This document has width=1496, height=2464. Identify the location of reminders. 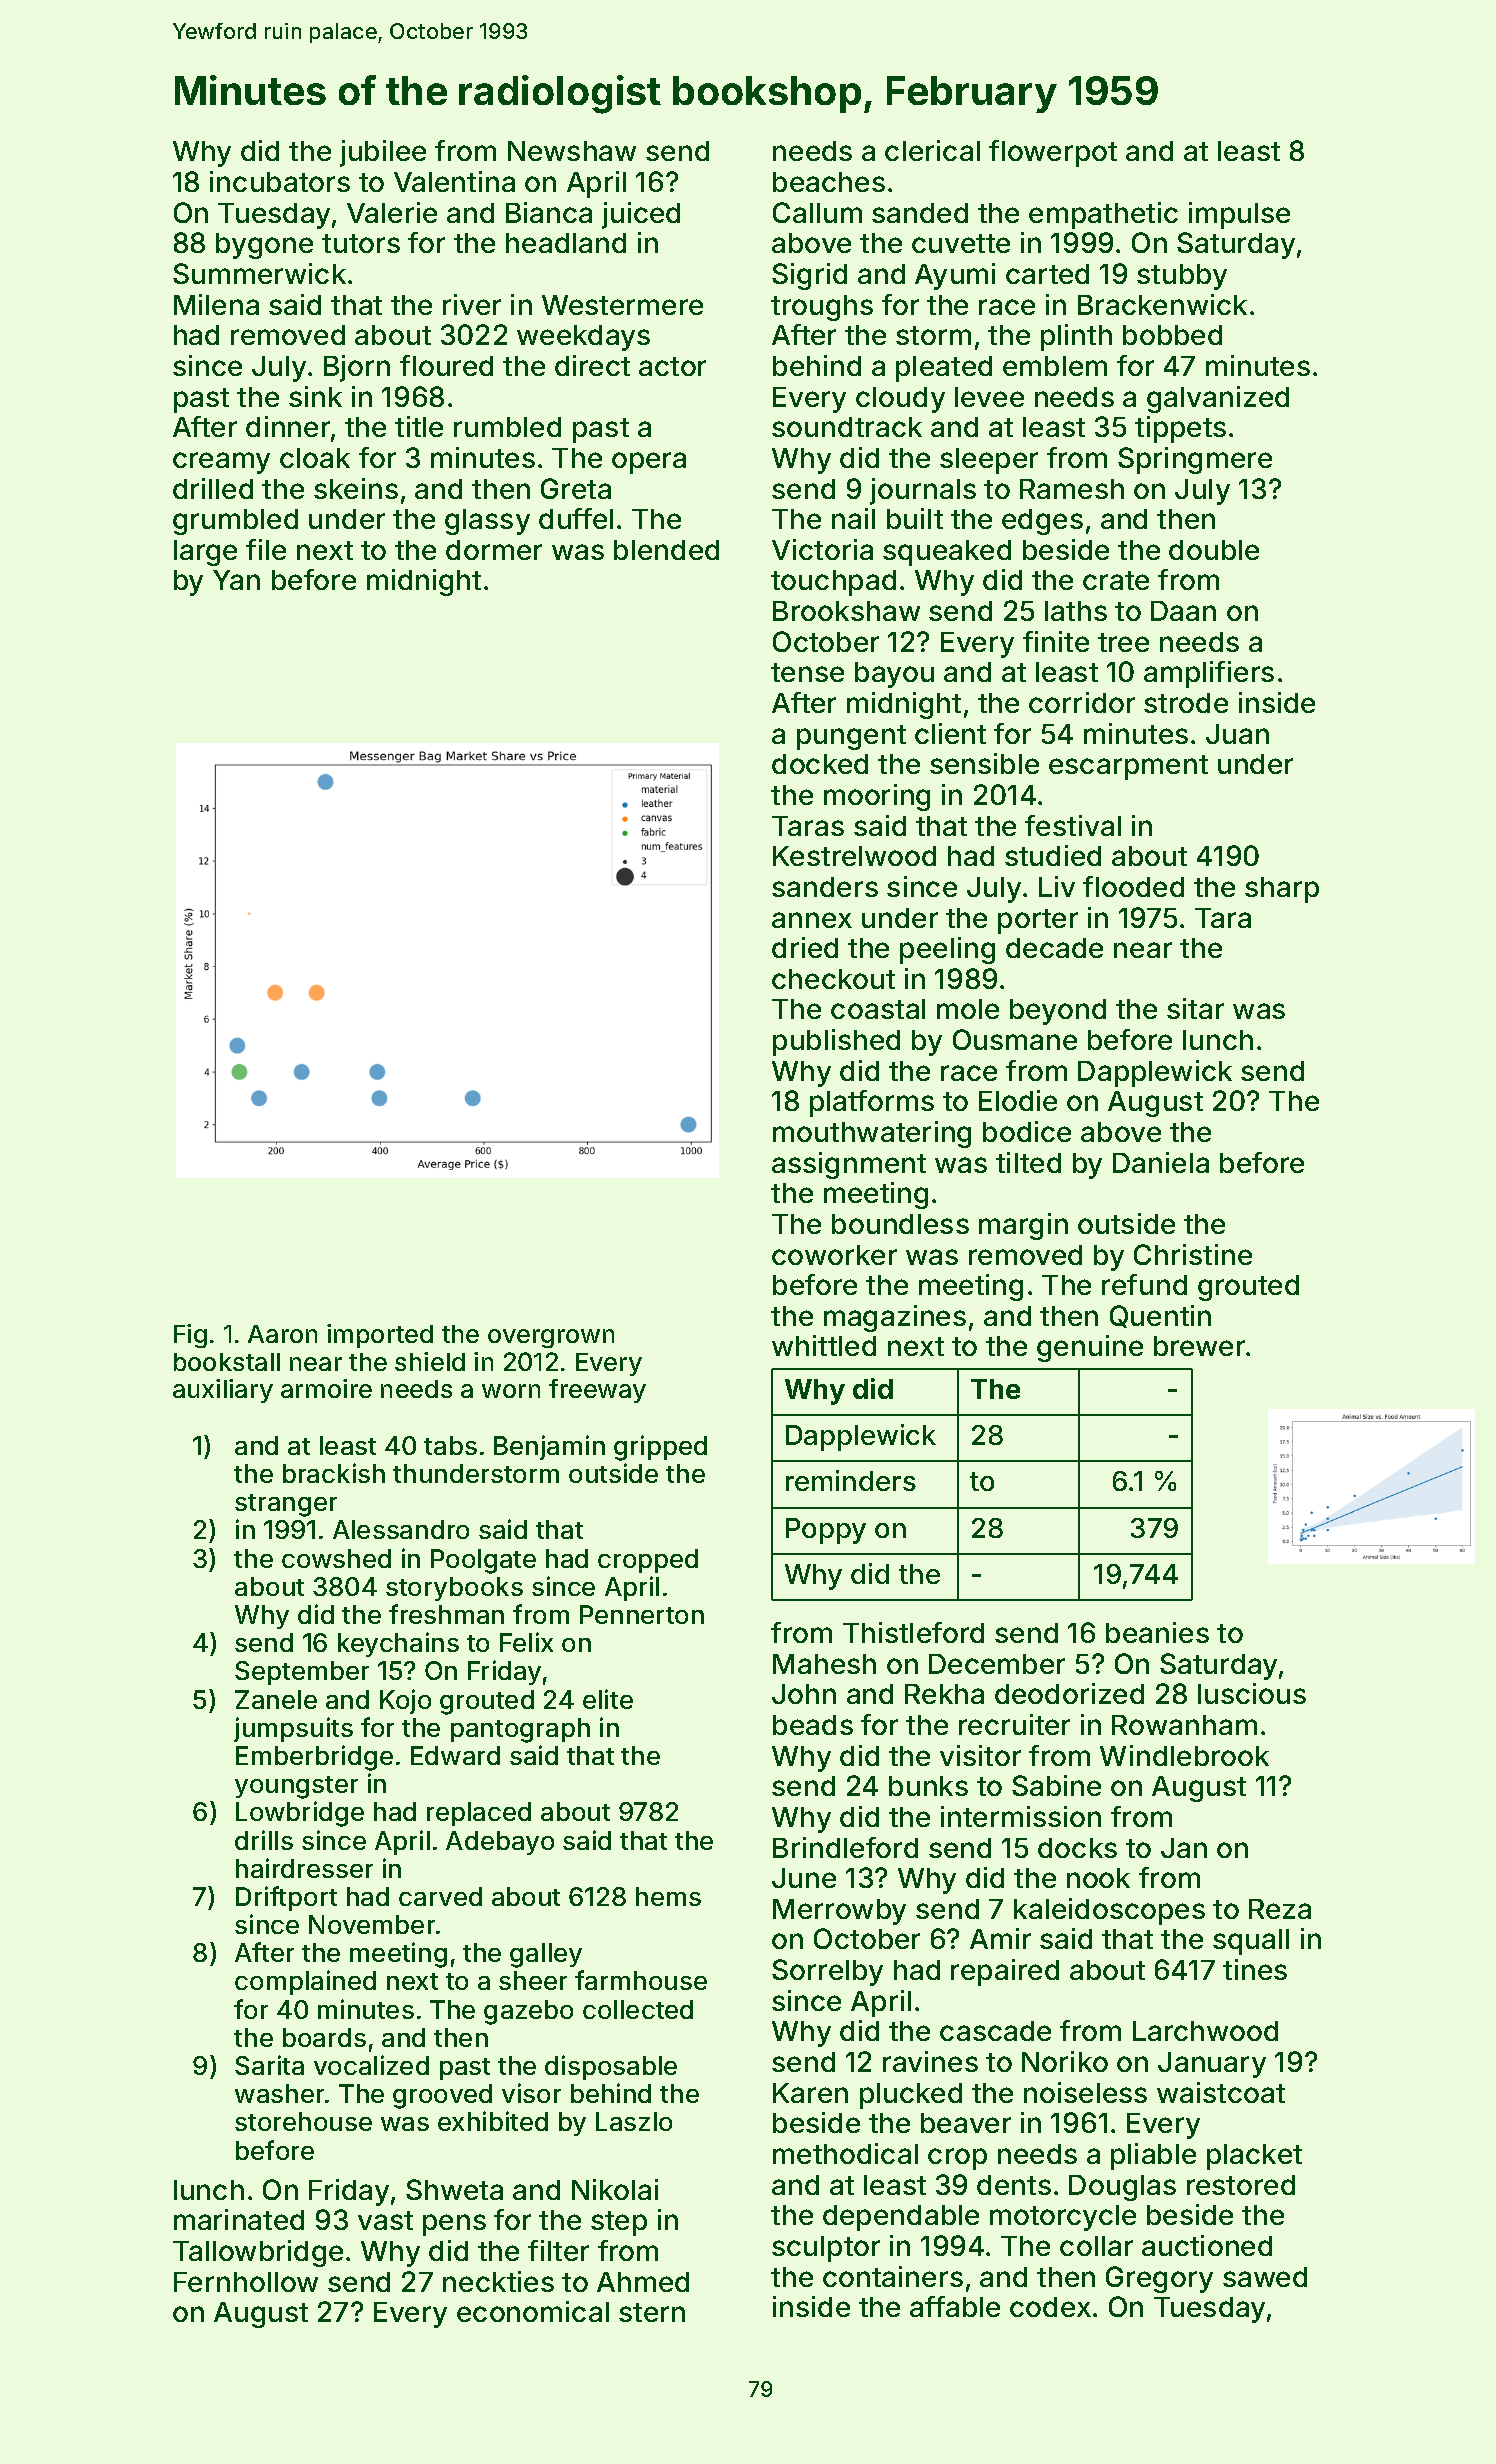
(851, 1480).
